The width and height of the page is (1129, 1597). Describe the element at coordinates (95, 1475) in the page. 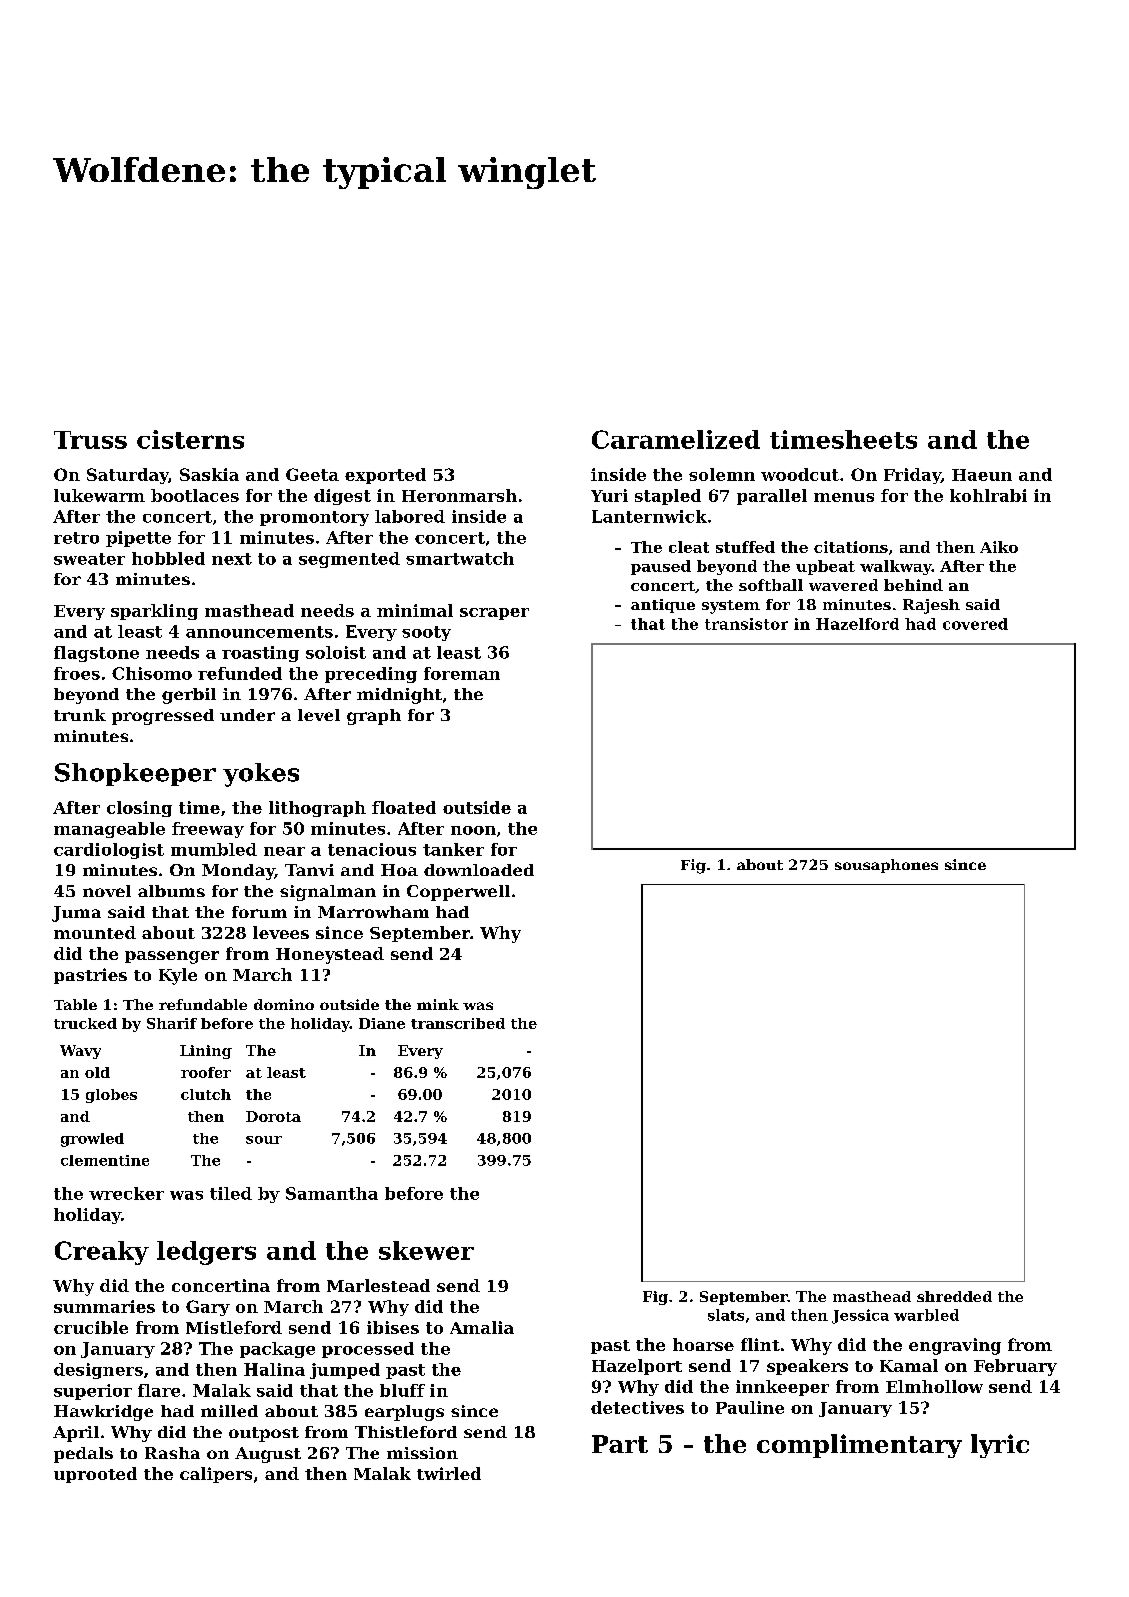

I see `uprooted` at that location.
